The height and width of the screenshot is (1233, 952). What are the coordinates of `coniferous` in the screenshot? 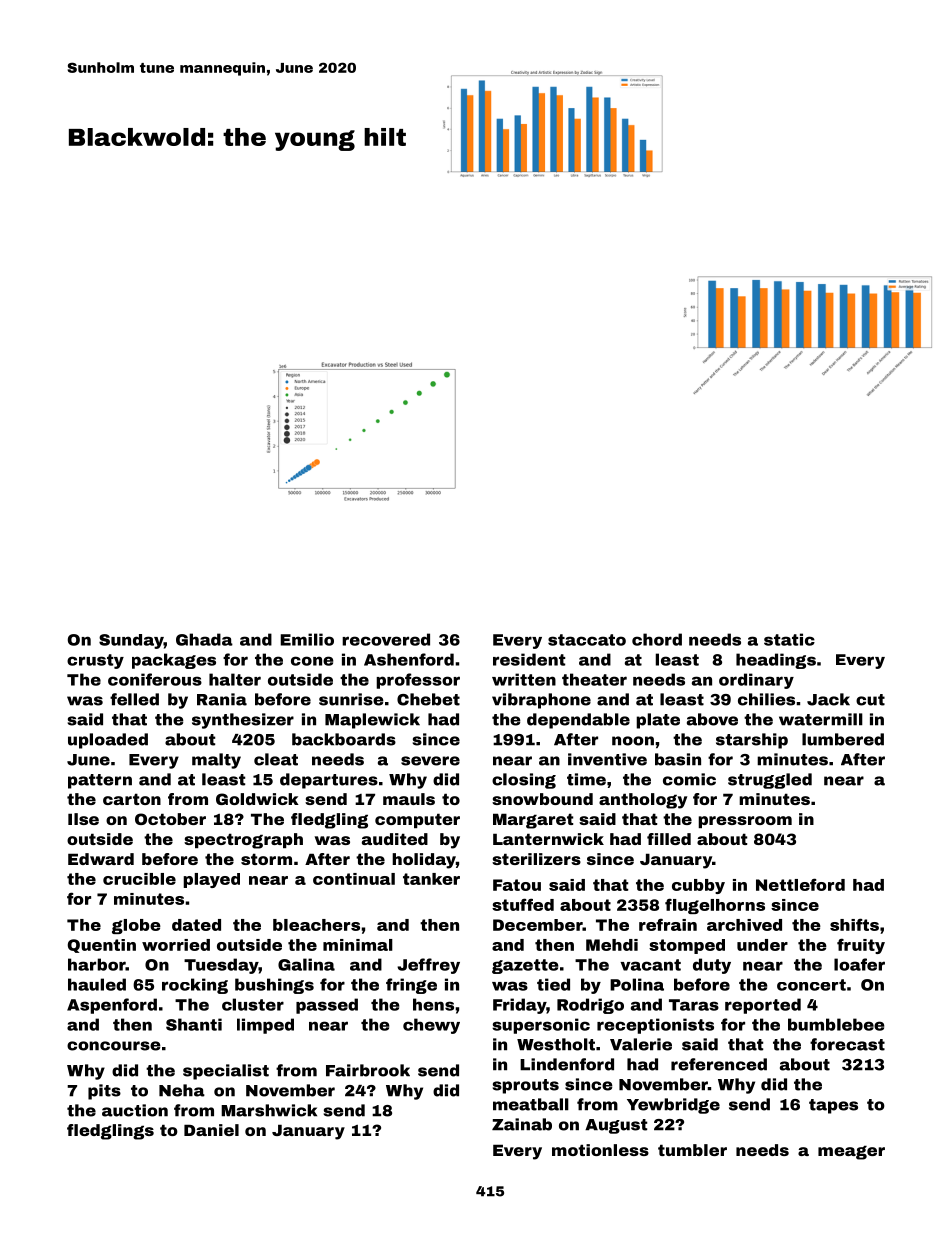 It's located at (155, 679).
